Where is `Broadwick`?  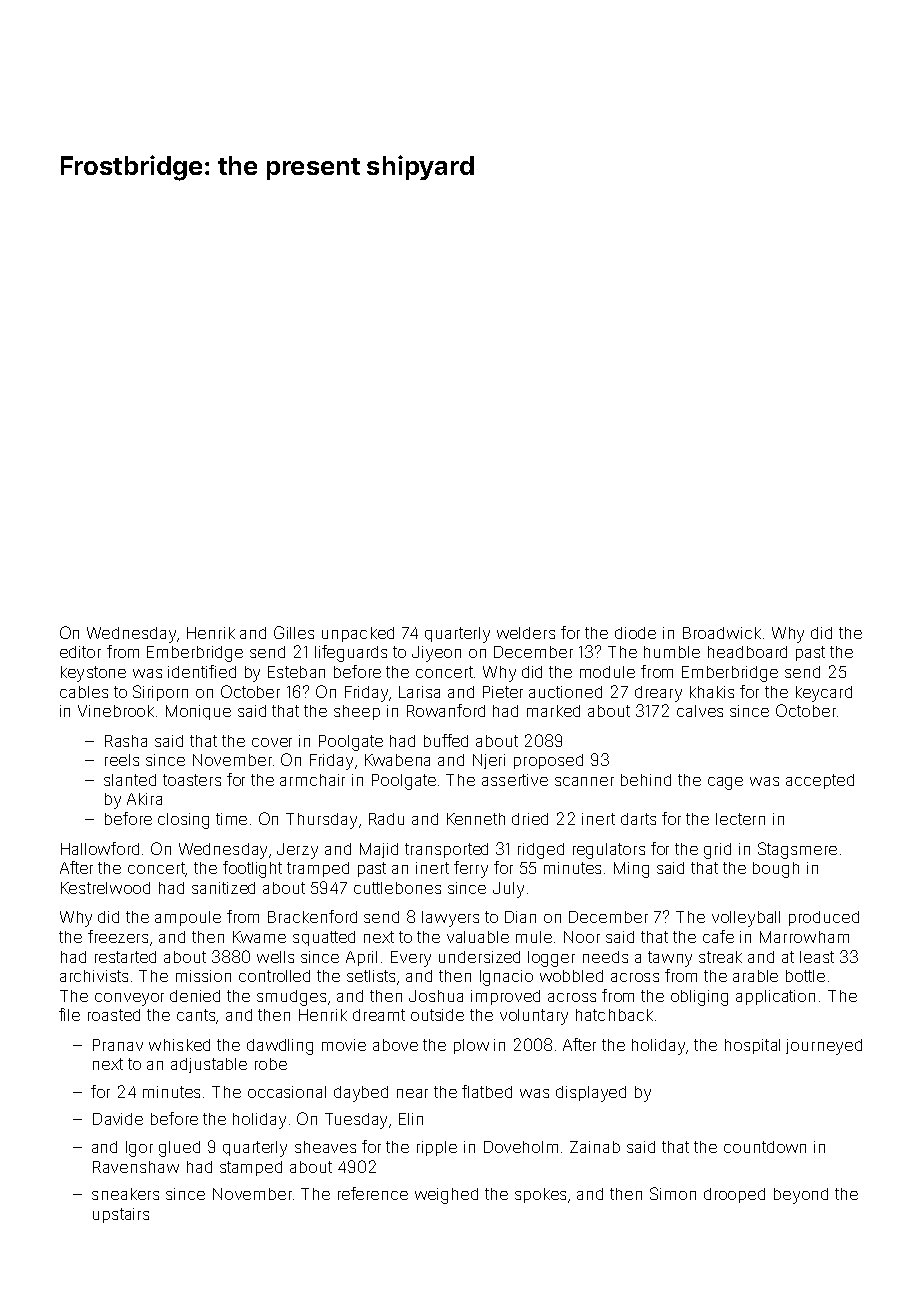 Broadwick is located at coordinates (722, 633).
